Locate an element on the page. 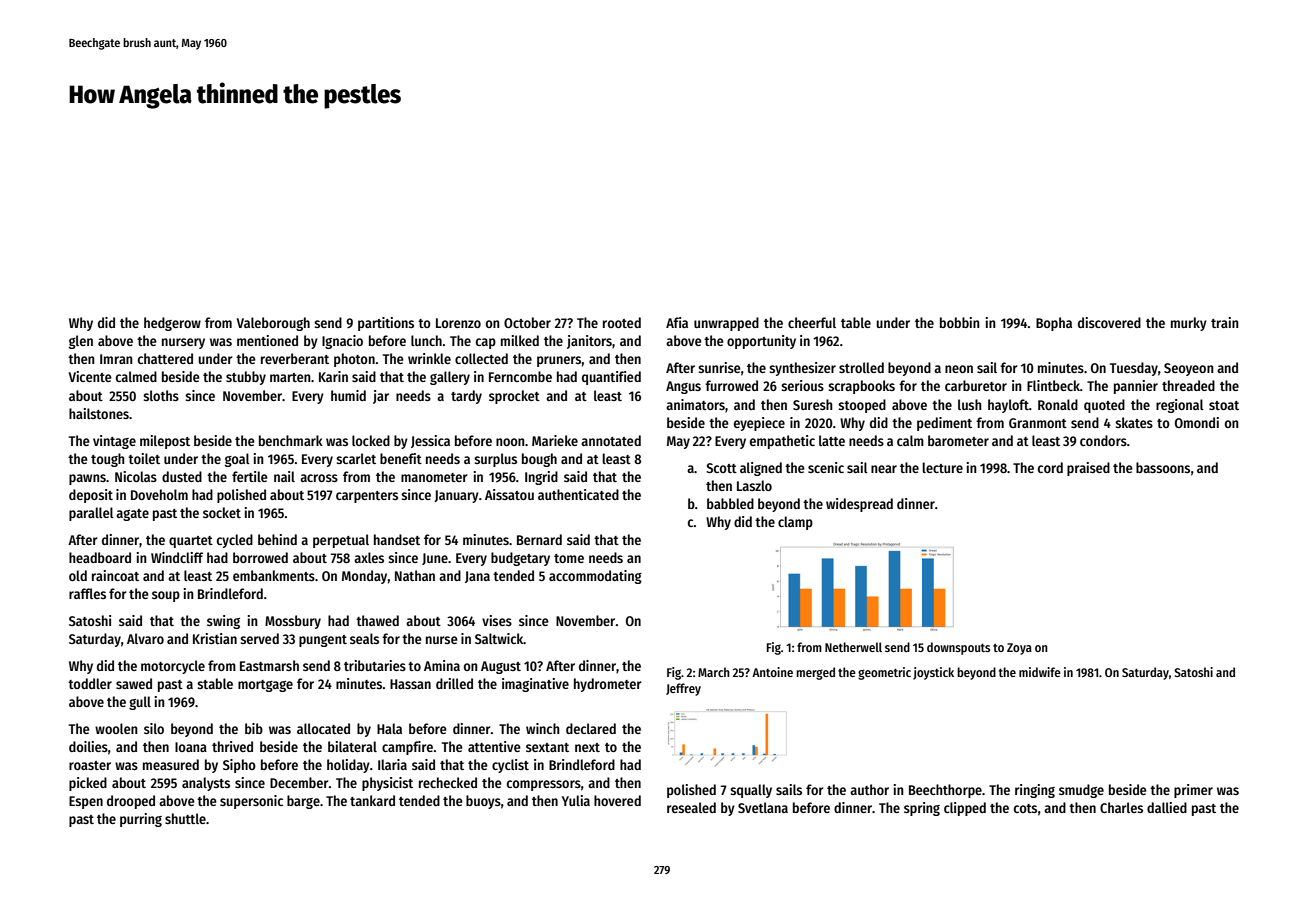 The height and width of the image is (924, 1308). downspouts is located at coordinates (958, 648).
